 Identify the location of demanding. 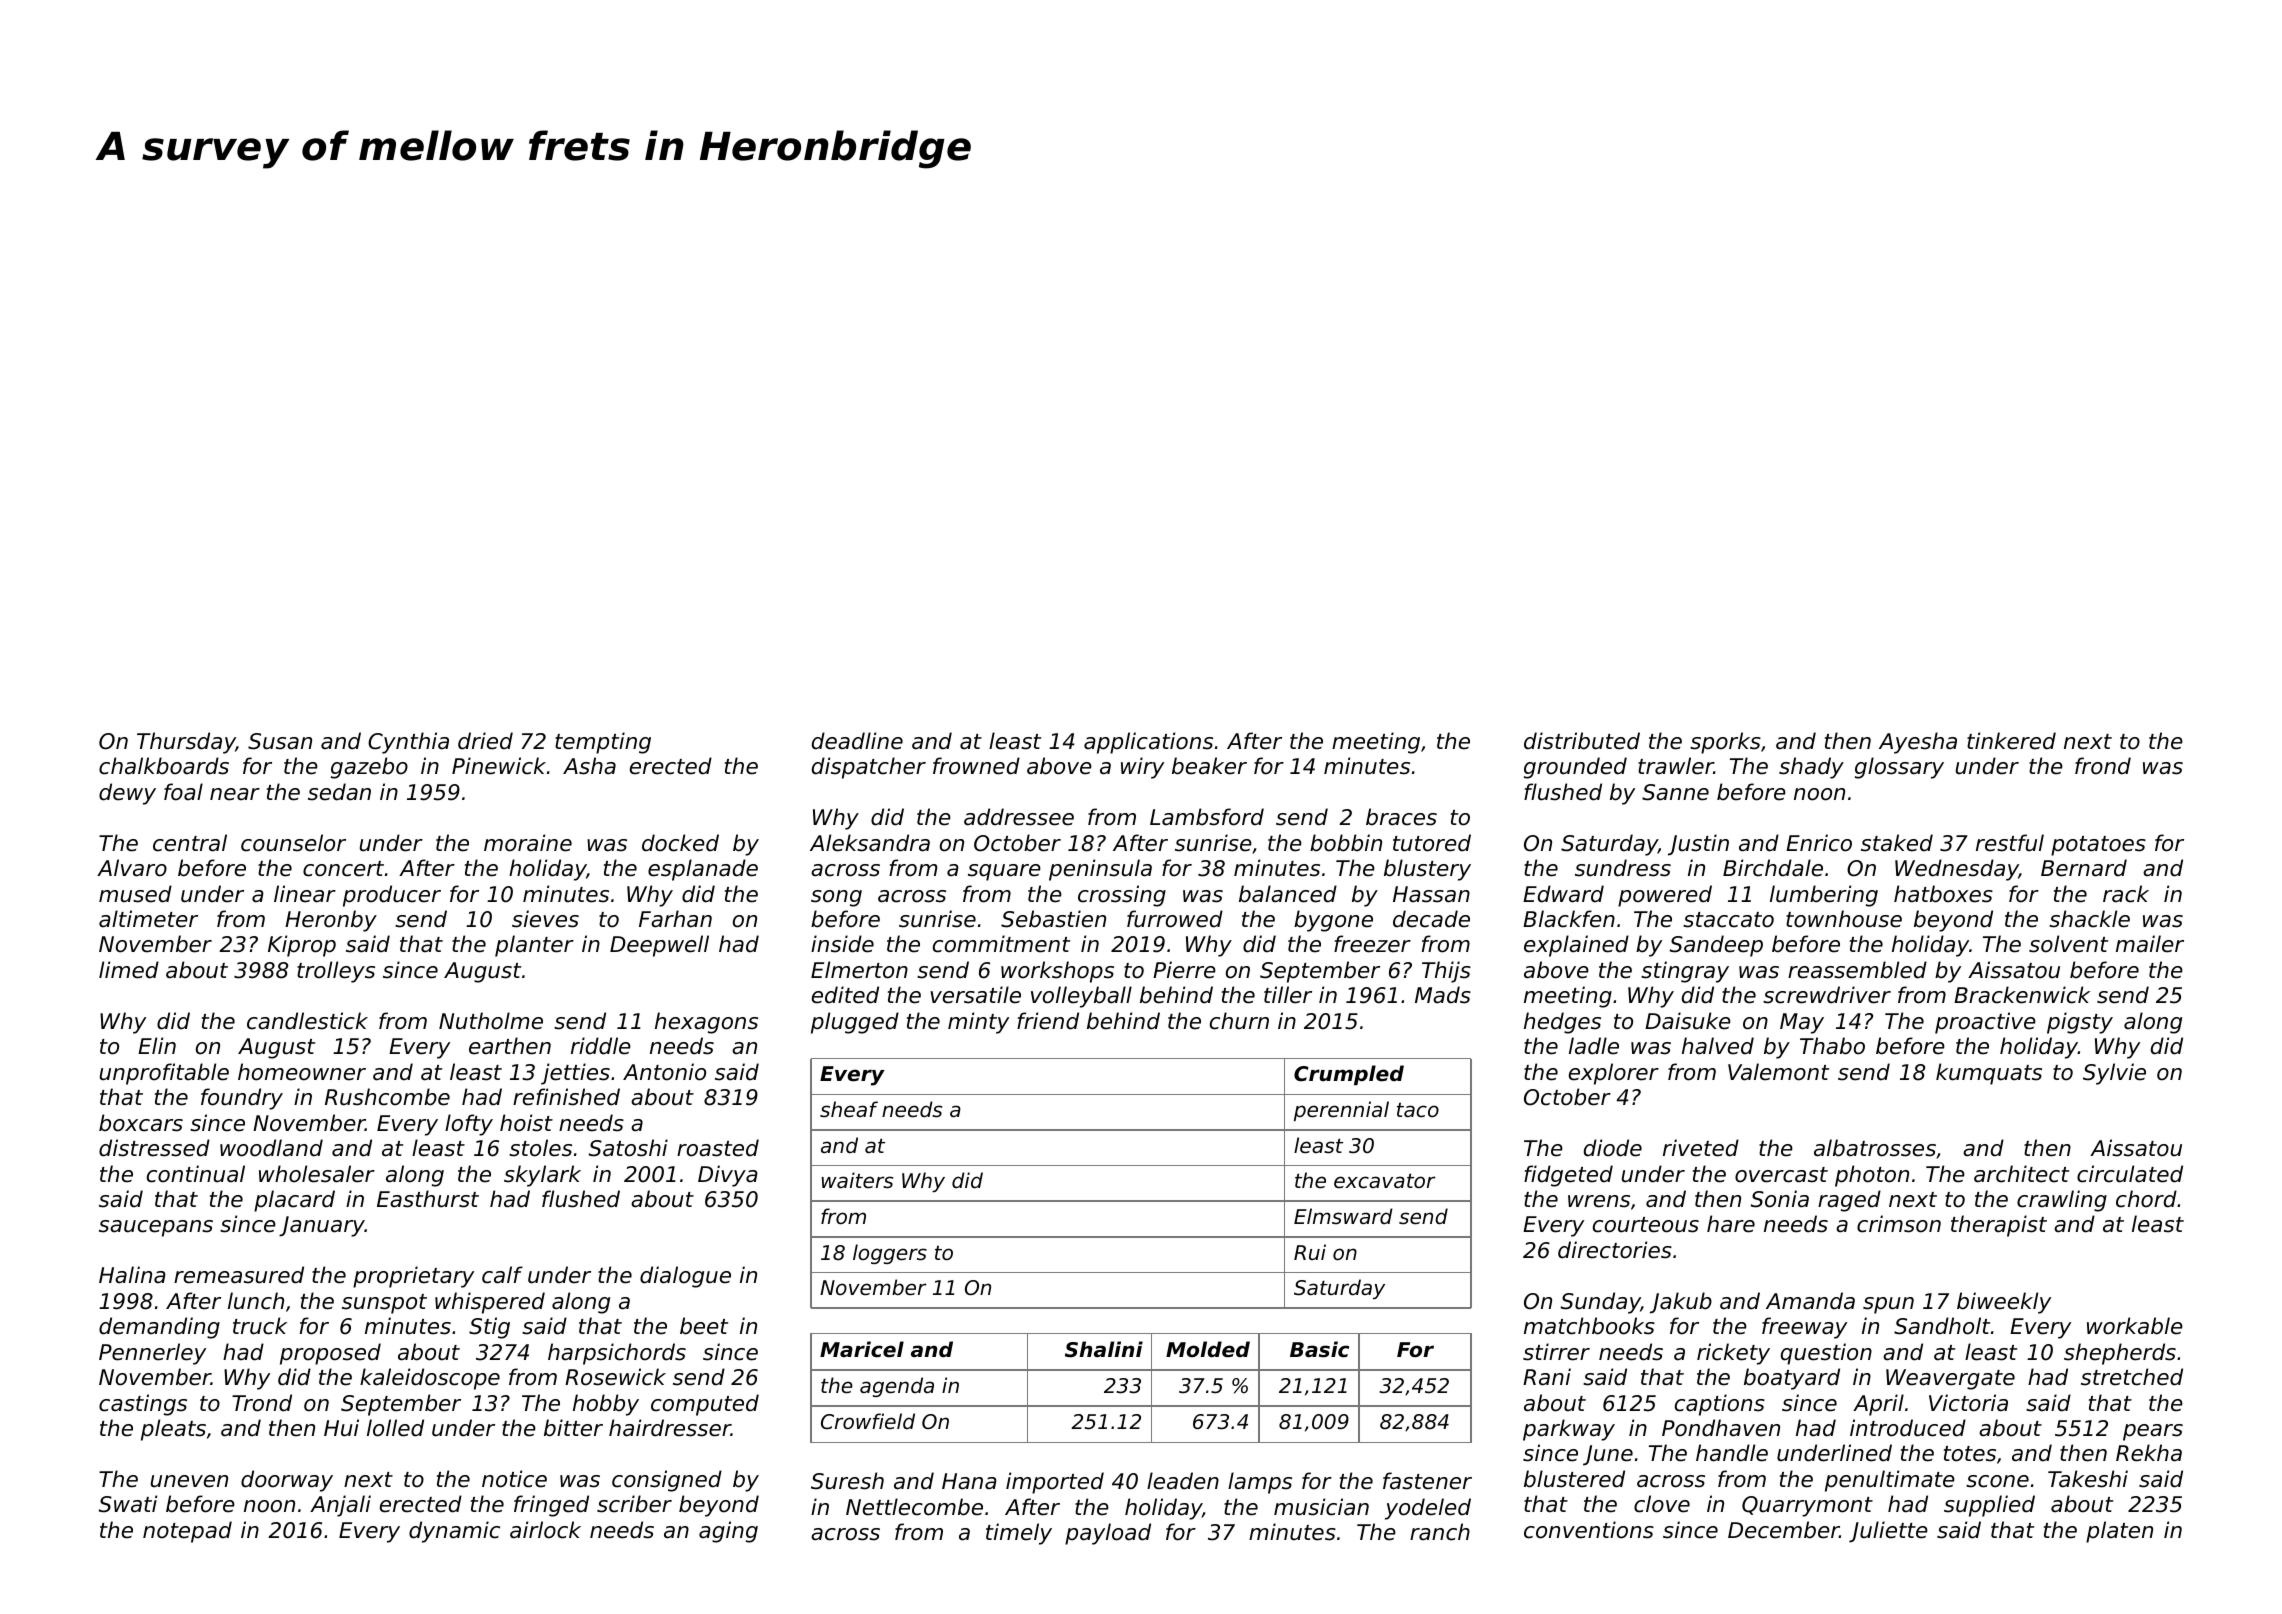
(159, 1328).
